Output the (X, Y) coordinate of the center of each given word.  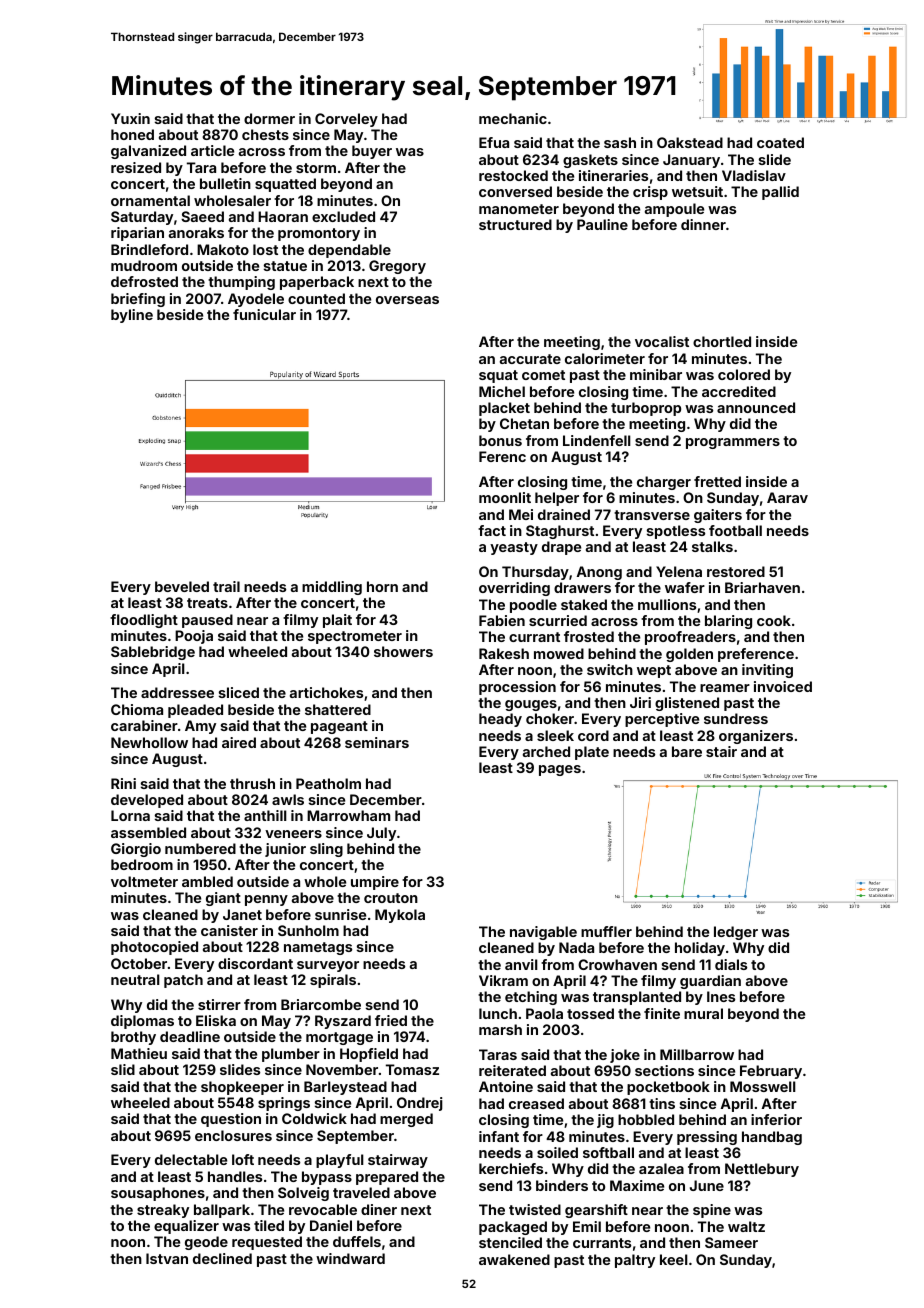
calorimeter (605, 358)
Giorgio (136, 850)
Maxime (637, 1185)
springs (284, 1104)
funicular (264, 314)
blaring (728, 622)
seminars (377, 742)
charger (664, 483)
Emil (587, 1226)
